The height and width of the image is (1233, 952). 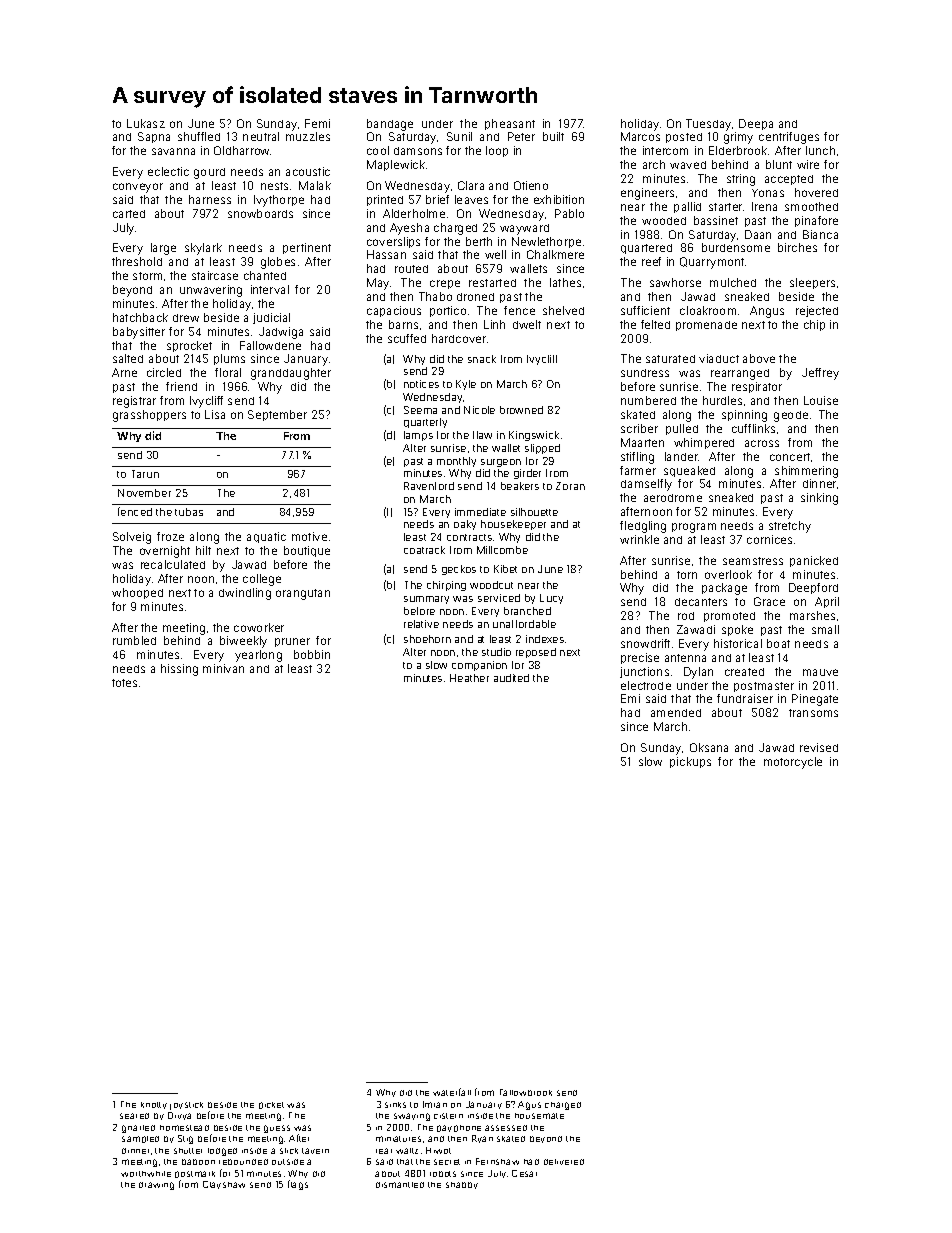 What do you see at coordinates (510, 124) in the image?
I see `pheasant` at bounding box center [510, 124].
